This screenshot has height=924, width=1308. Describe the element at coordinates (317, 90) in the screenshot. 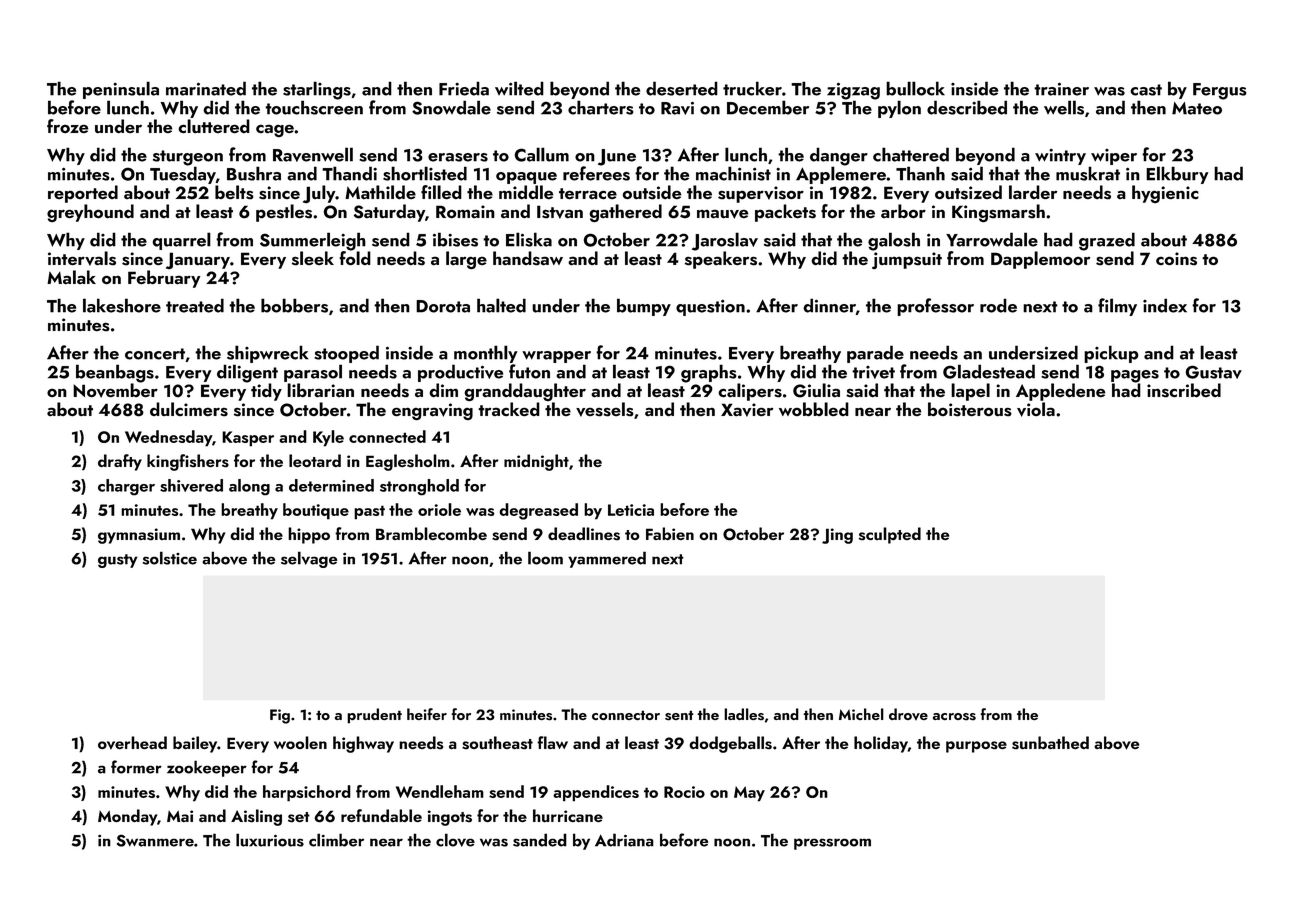

I see `starlings` at that location.
